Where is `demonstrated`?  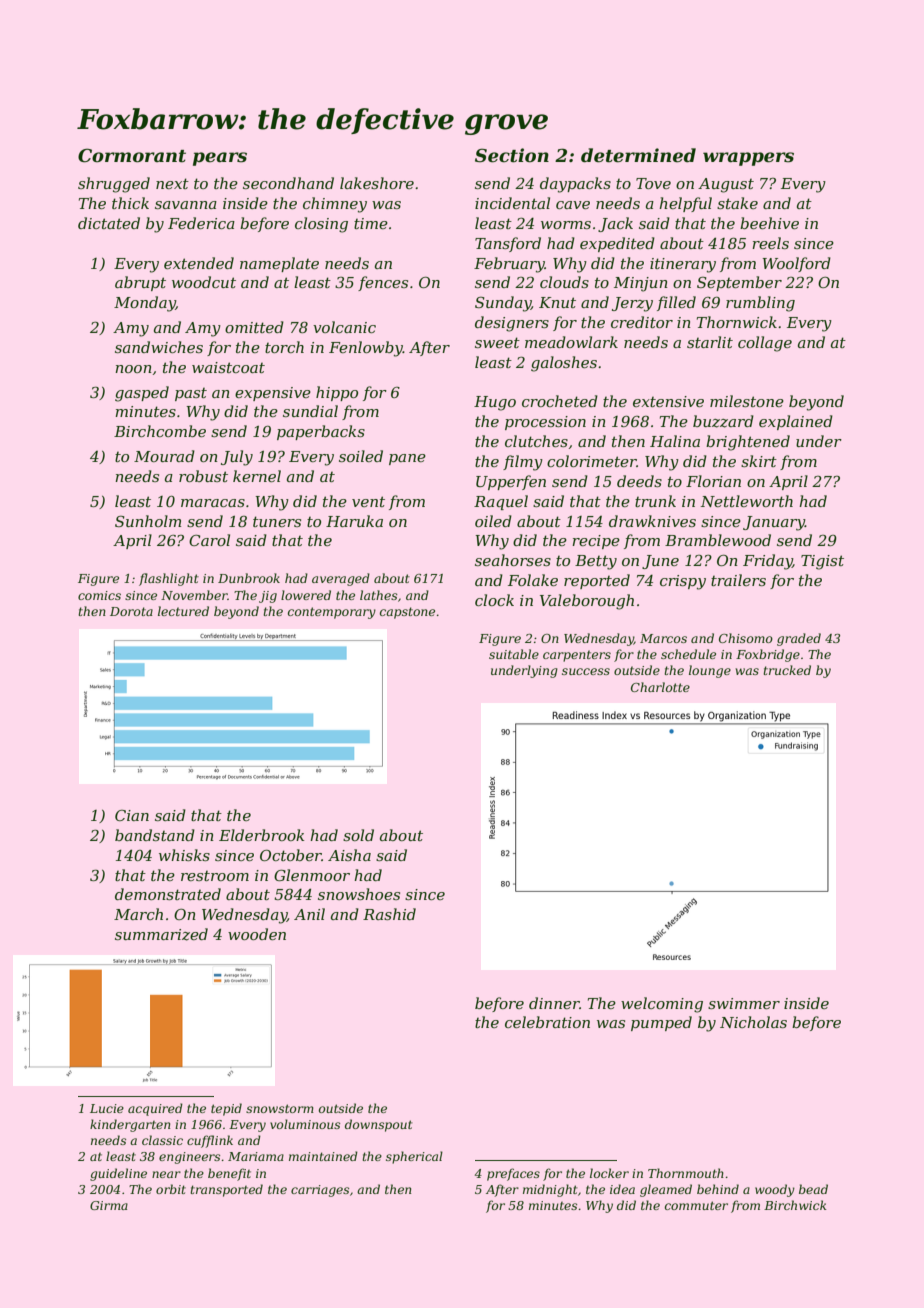 demonstrated is located at coordinates (168, 894).
